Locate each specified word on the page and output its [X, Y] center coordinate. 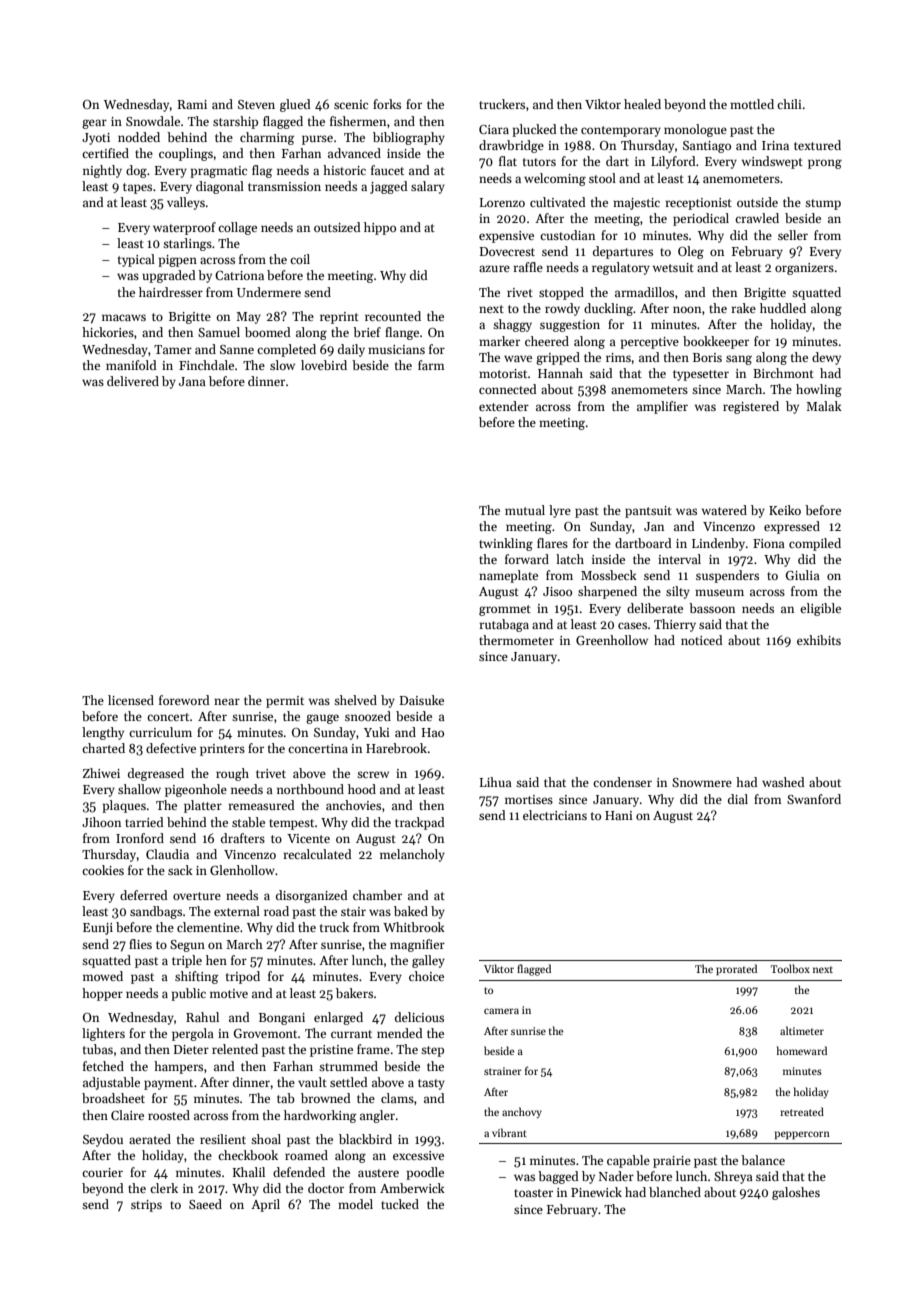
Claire [127, 1115]
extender [504, 406]
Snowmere [702, 782]
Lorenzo [502, 202]
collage [237, 228]
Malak [824, 406]
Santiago [707, 147]
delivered [133, 381]
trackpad [420, 823]
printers [222, 750]
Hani [619, 815]
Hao [433, 732]
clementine [208, 927]
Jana [192, 381]
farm [431, 365]
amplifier [662, 407]
